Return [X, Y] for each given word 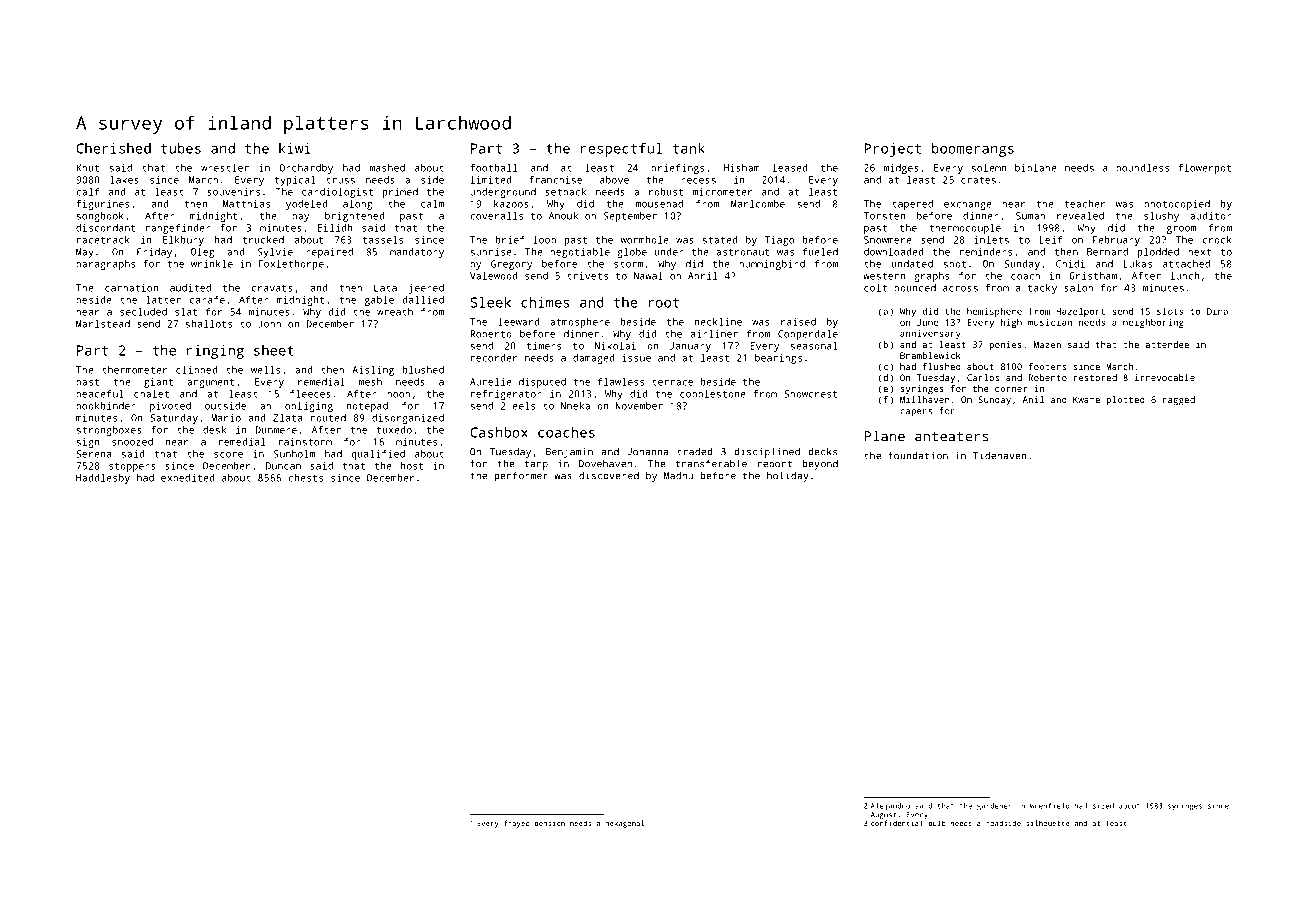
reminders [986, 252]
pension [550, 824]
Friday [154, 253]
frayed [517, 824]
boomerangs [973, 150]
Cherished [113, 148]
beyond [820, 464]
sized [1103, 806]
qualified [378, 455]
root [663, 303]
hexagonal [624, 824]
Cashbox [499, 432]
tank [689, 148]
